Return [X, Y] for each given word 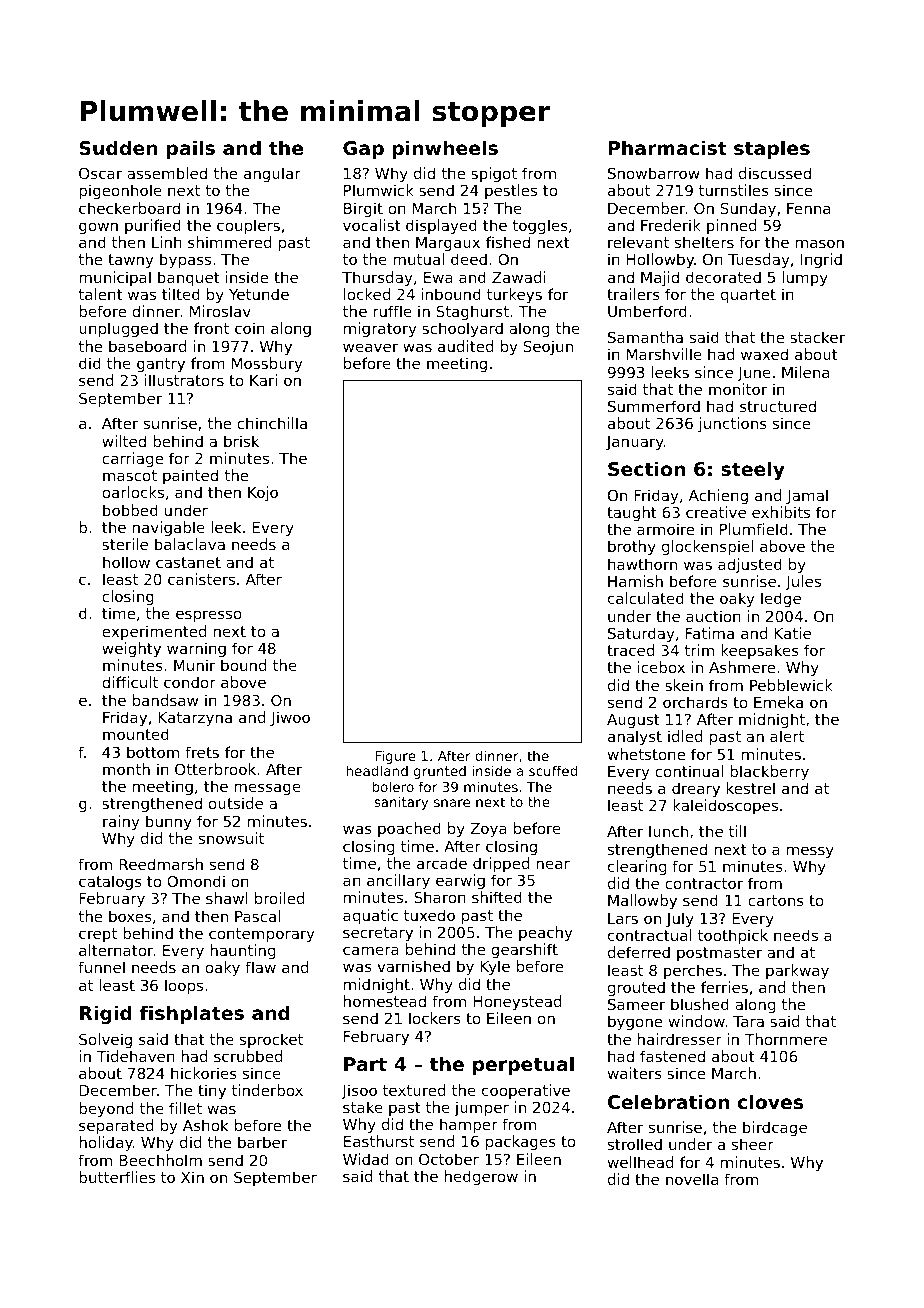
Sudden [118, 147]
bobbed [130, 510]
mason [820, 243]
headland [377, 770]
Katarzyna [195, 719]
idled [685, 736]
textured [414, 1090]
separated [116, 1126]
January [635, 443]
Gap [363, 150]
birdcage [775, 1128]
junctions [732, 424]
